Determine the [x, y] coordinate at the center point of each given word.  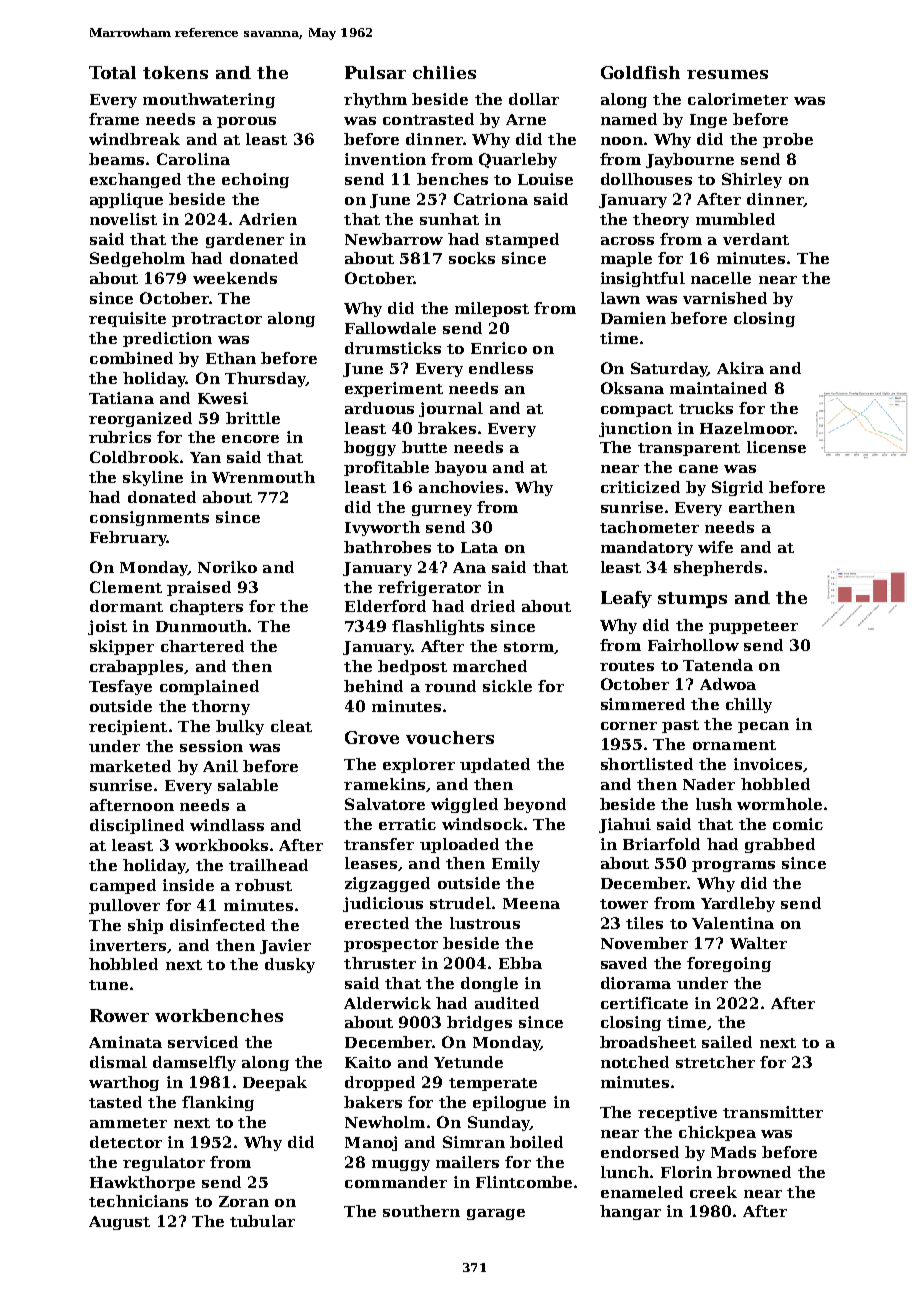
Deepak [275, 1083]
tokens [175, 72]
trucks [706, 408]
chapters [206, 607]
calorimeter [738, 99]
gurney [442, 510]
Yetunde [468, 1062]
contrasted [428, 119]
